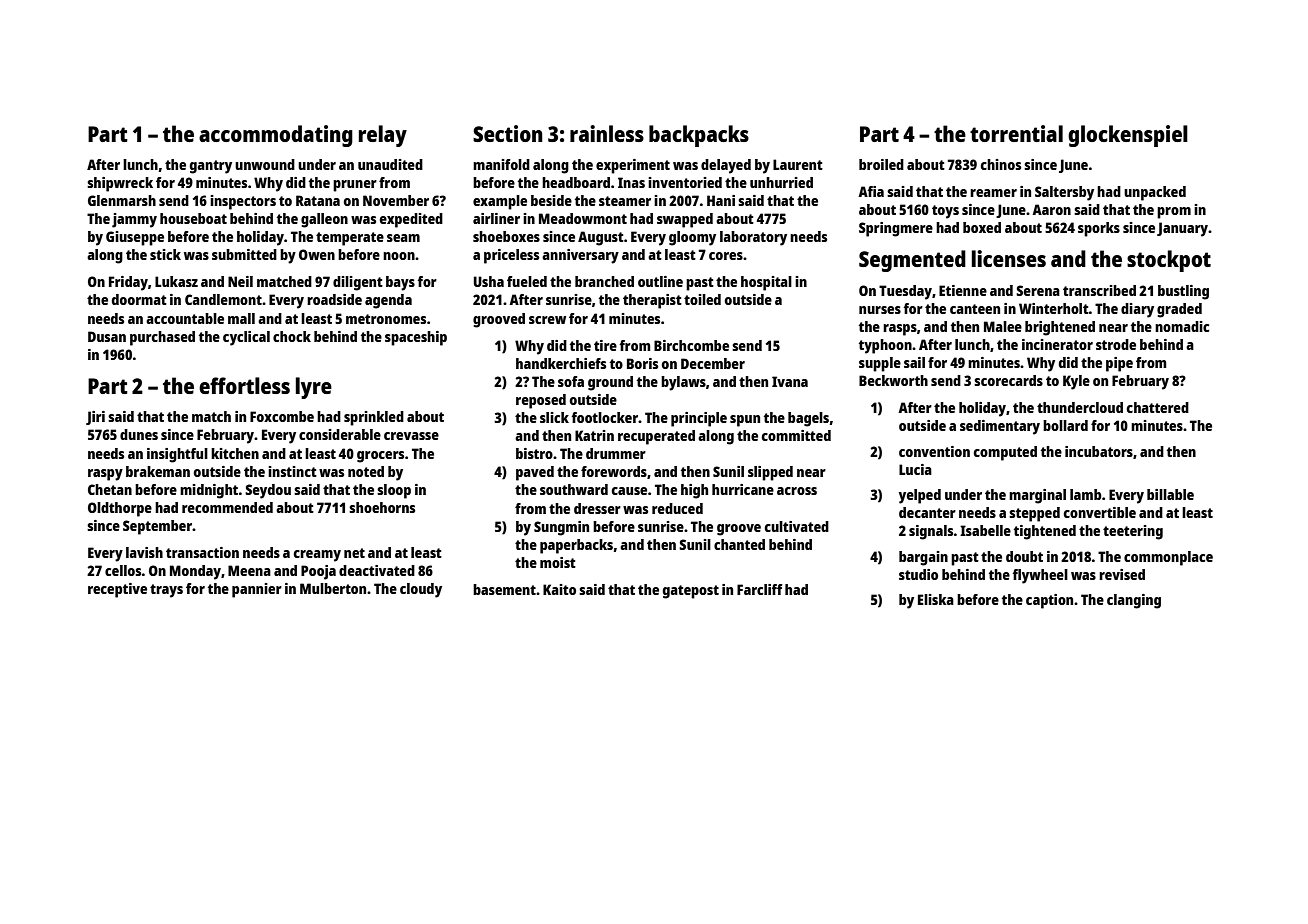 The height and width of the screenshot is (924, 1308). I want to click on receptive, so click(117, 590).
